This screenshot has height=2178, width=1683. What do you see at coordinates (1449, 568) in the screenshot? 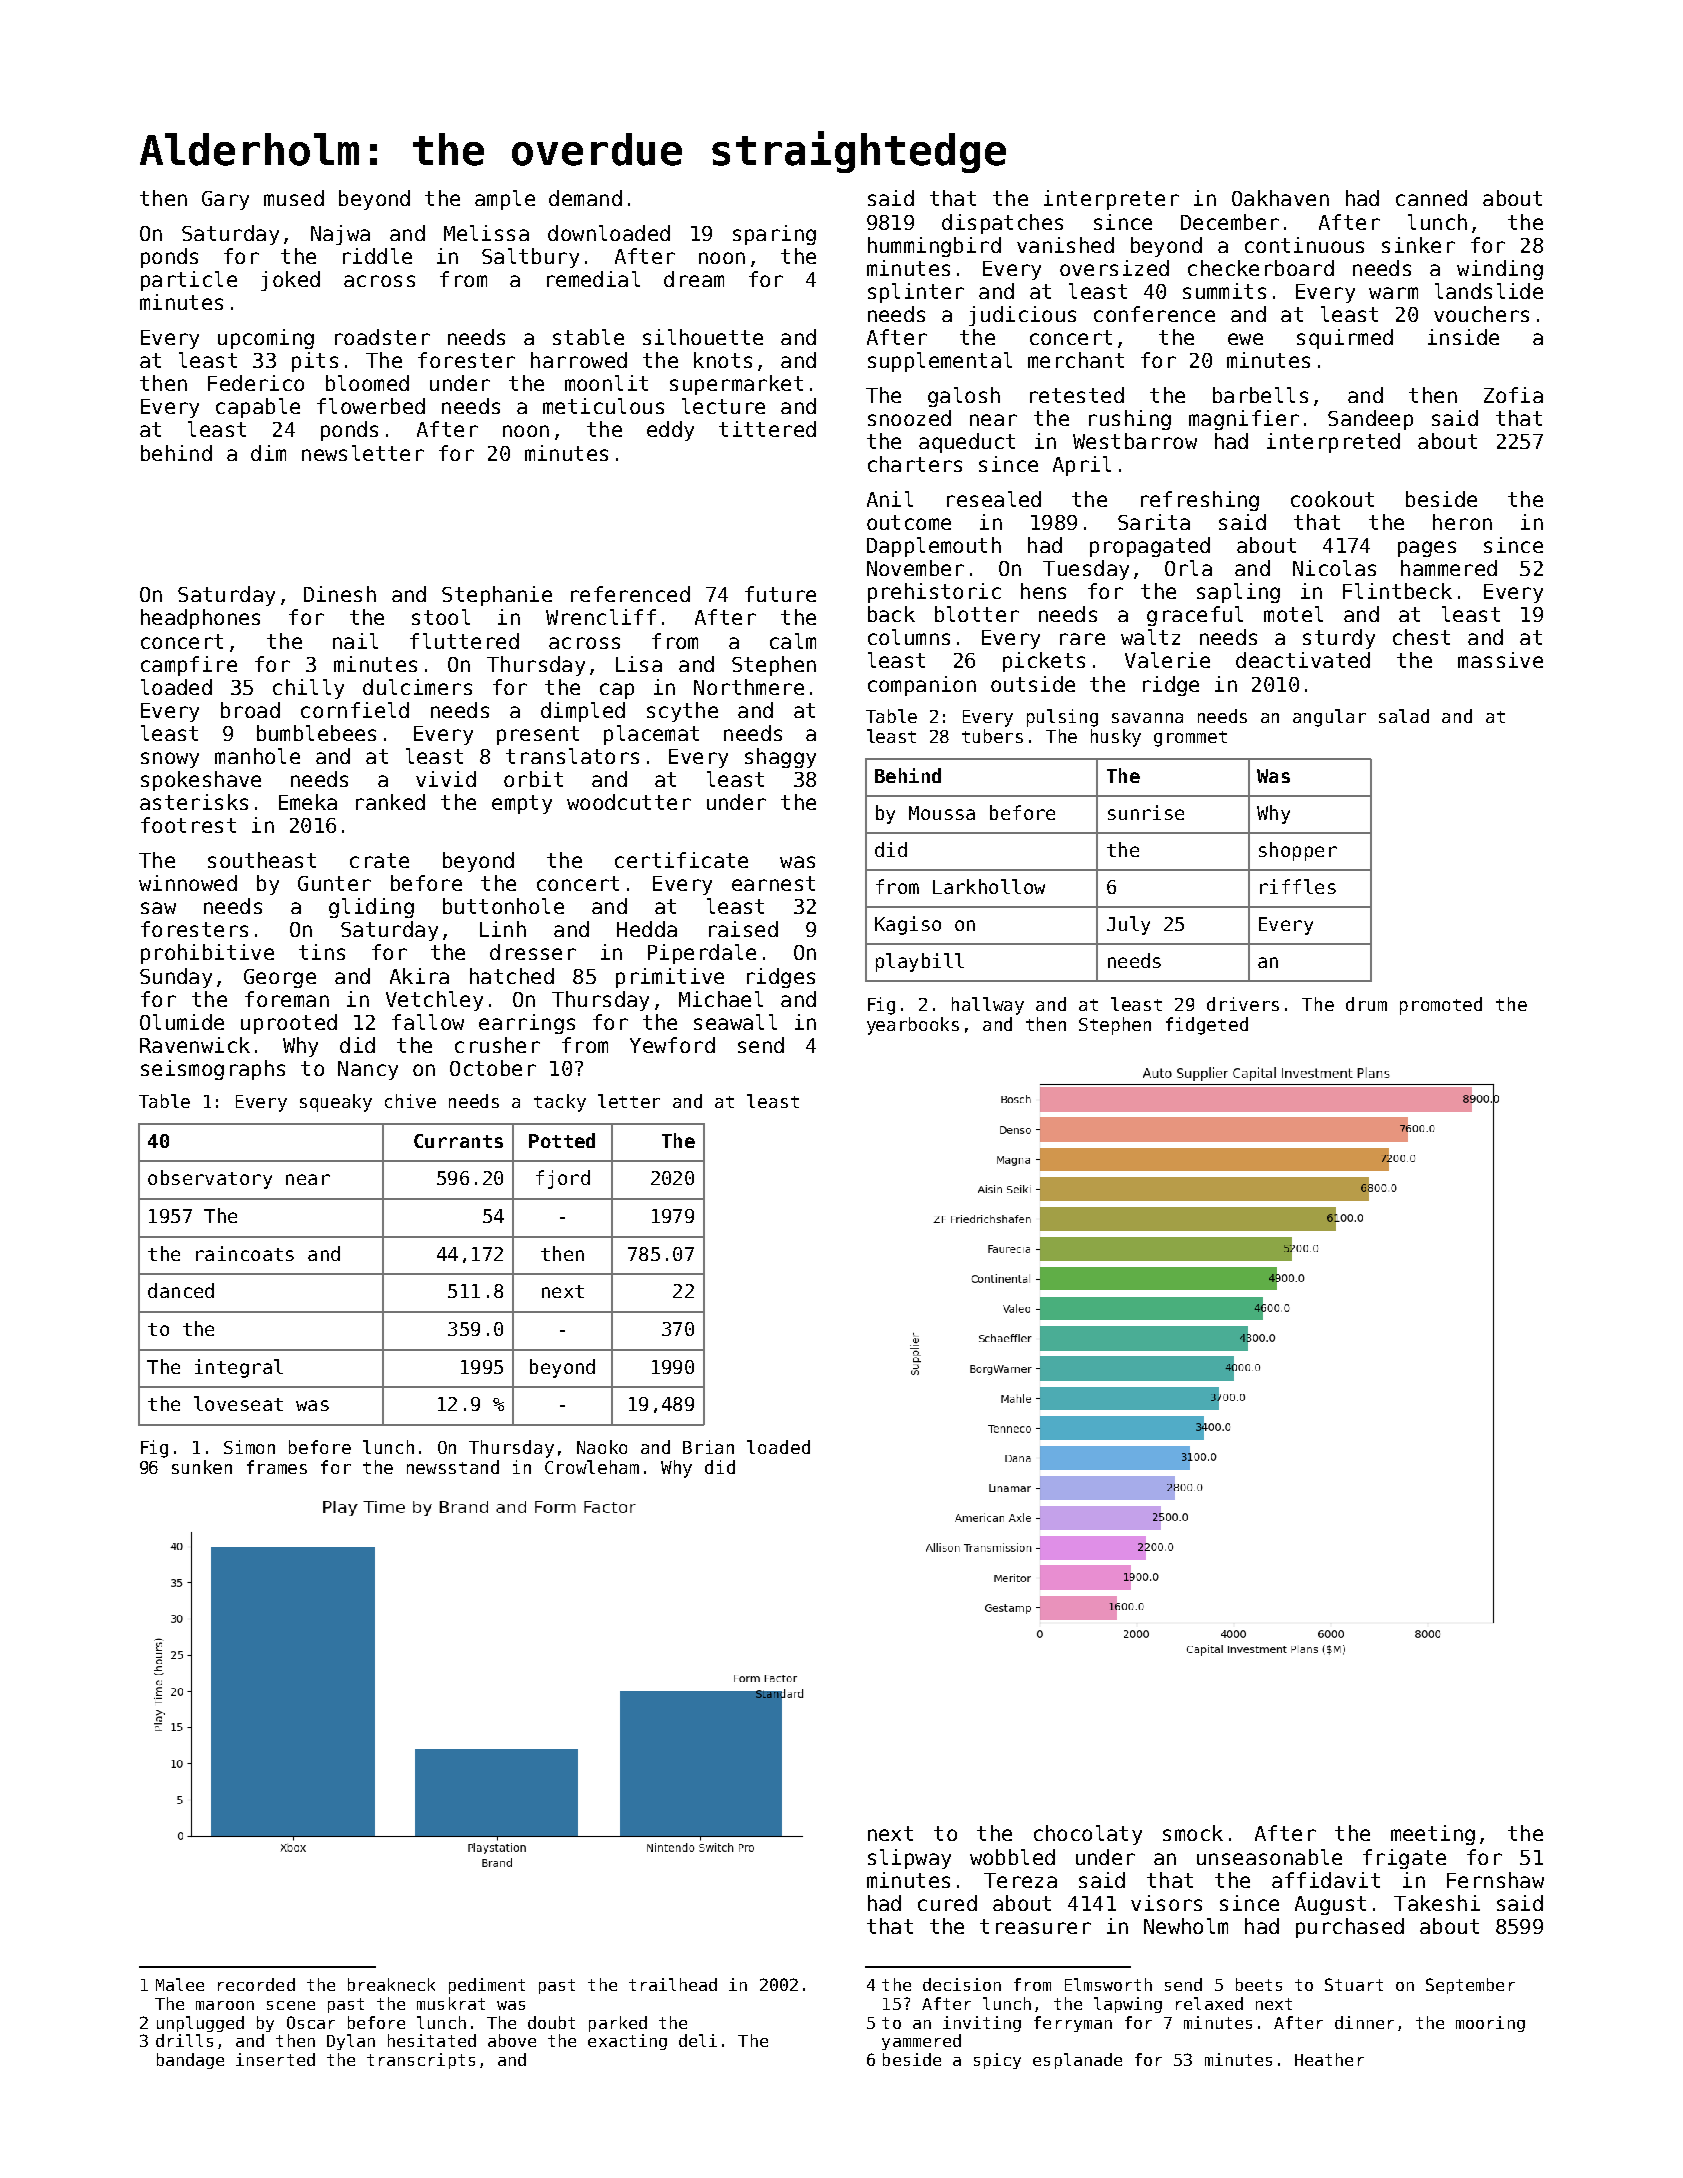
I see `hammered` at bounding box center [1449, 568].
